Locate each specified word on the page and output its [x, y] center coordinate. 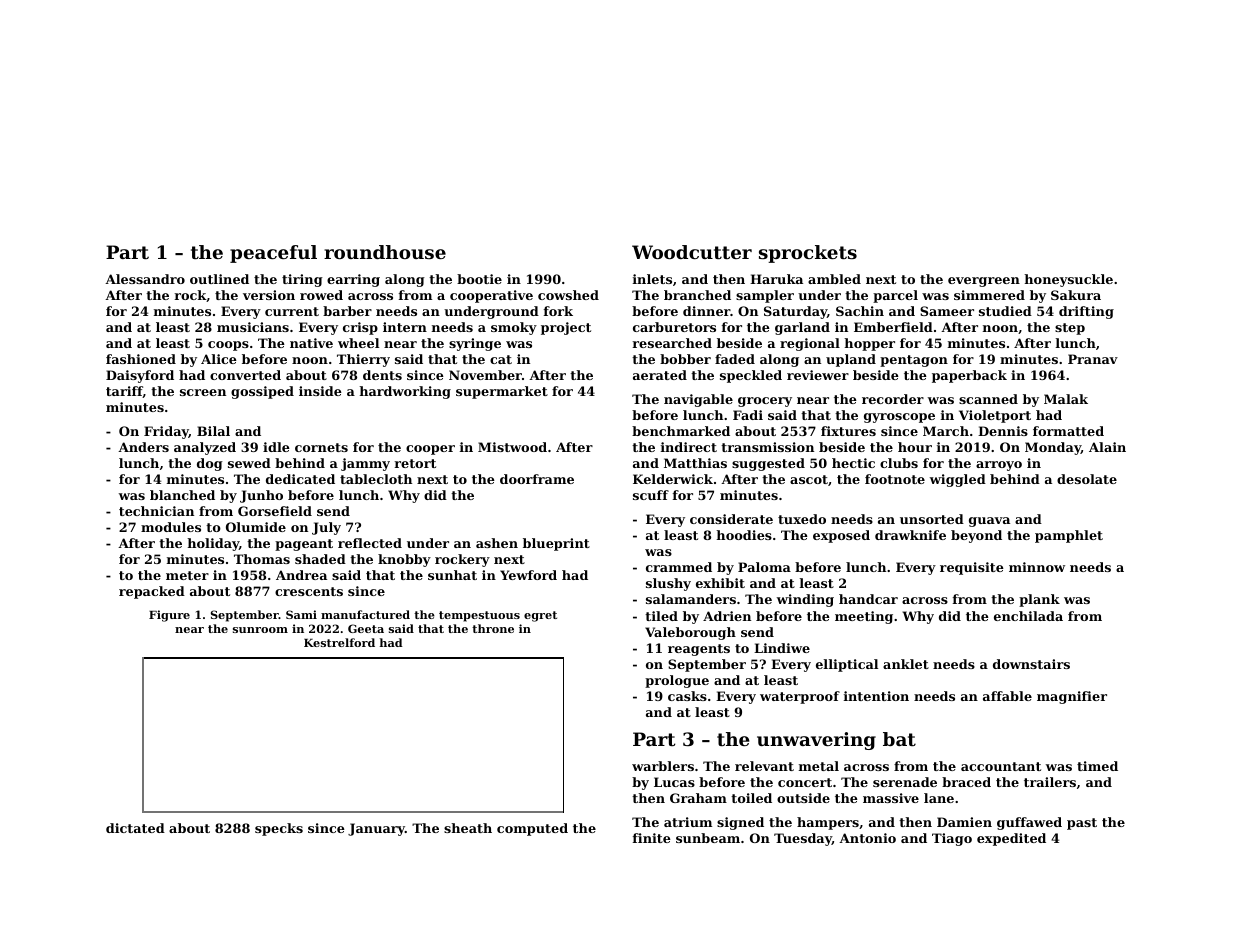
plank [1039, 600]
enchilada [1028, 616]
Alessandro [145, 279]
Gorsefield [275, 511]
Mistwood [512, 447]
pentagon [914, 361]
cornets [321, 447]
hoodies [744, 535]
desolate [1087, 479]
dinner [706, 311]
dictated [135, 828]
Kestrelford [339, 642]
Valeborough [690, 633]
